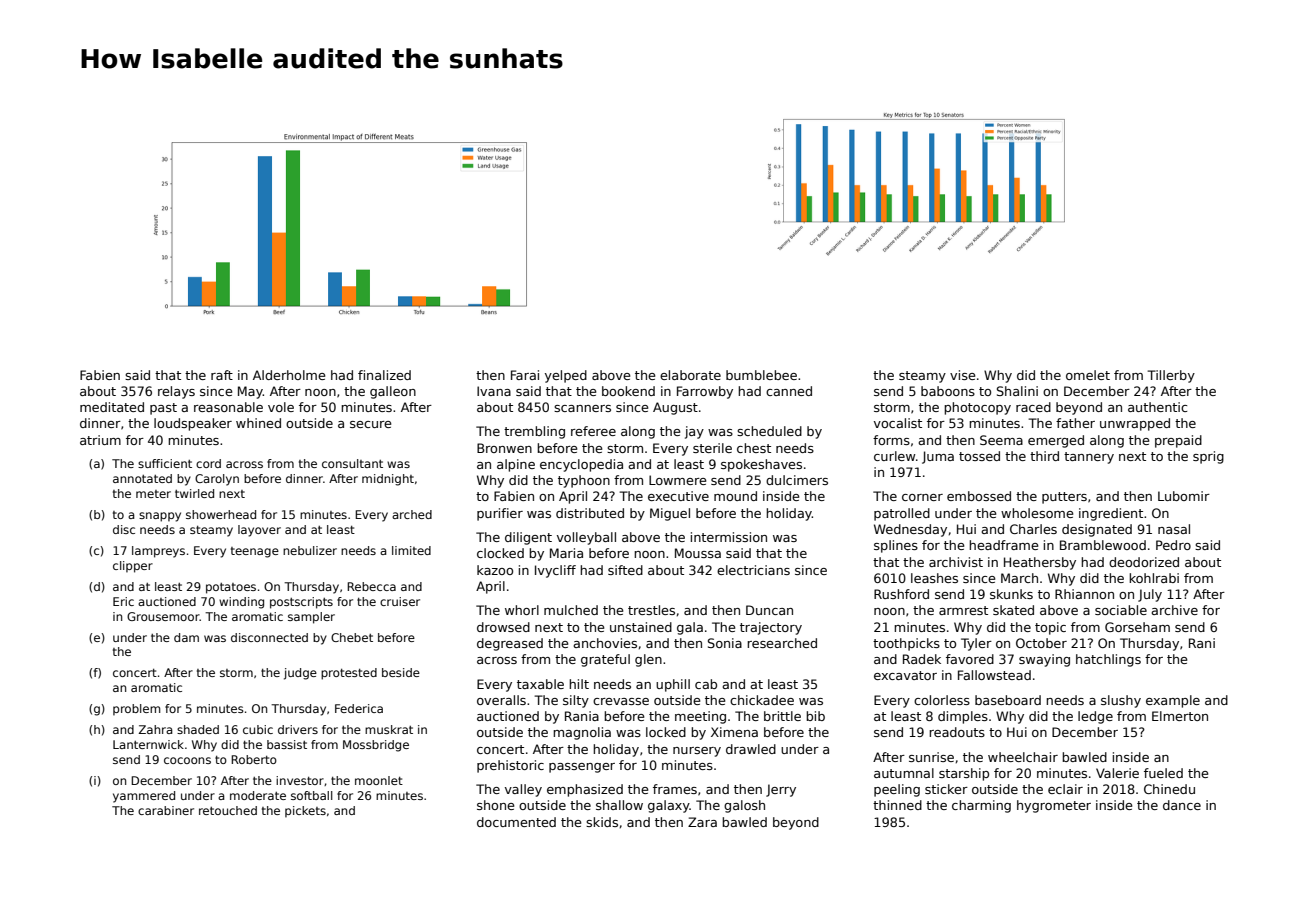 The height and width of the screenshot is (924, 1308). Describe the element at coordinates (761, 465) in the screenshot. I see `spokeshaves` at that location.
